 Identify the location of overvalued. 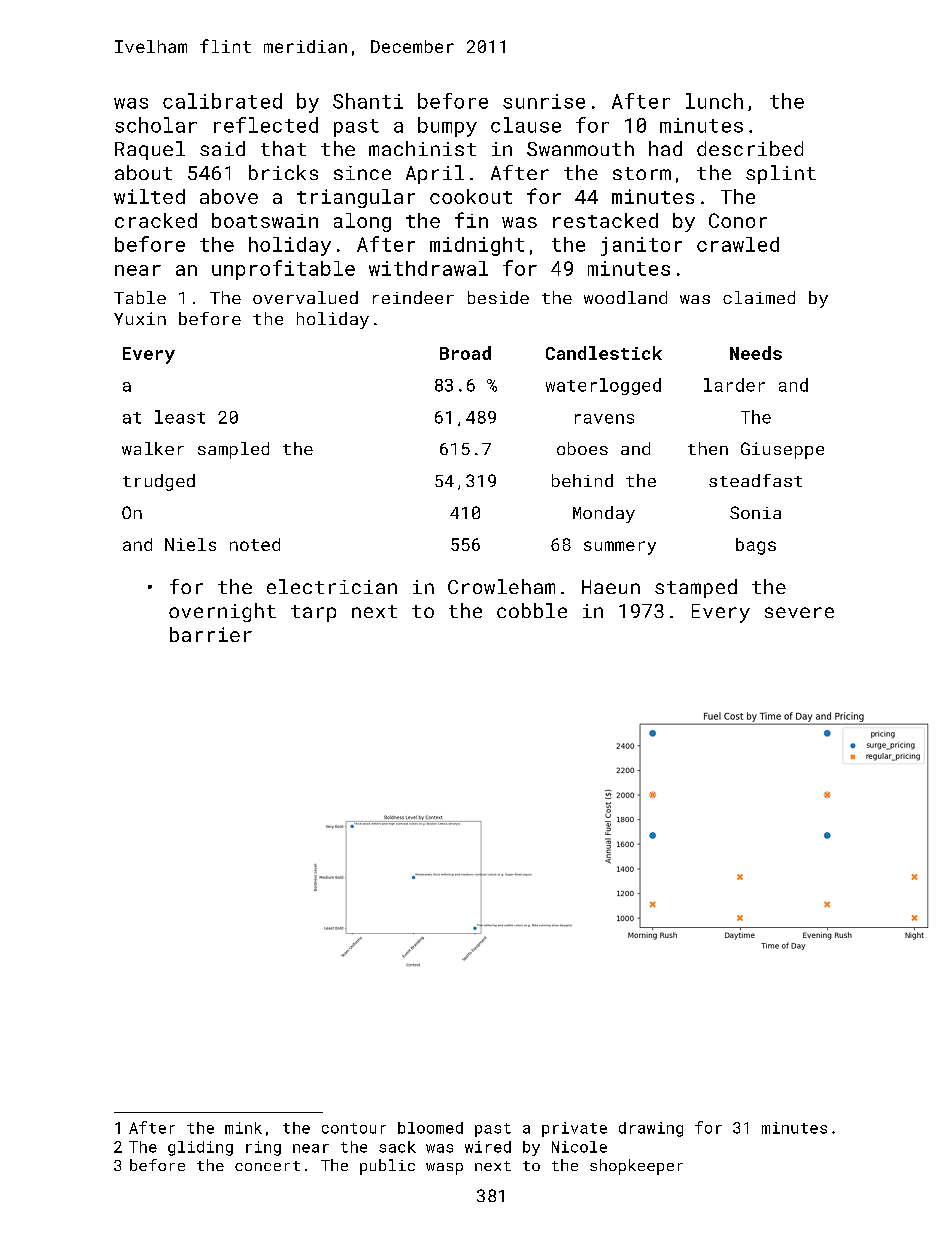
(305, 297).
